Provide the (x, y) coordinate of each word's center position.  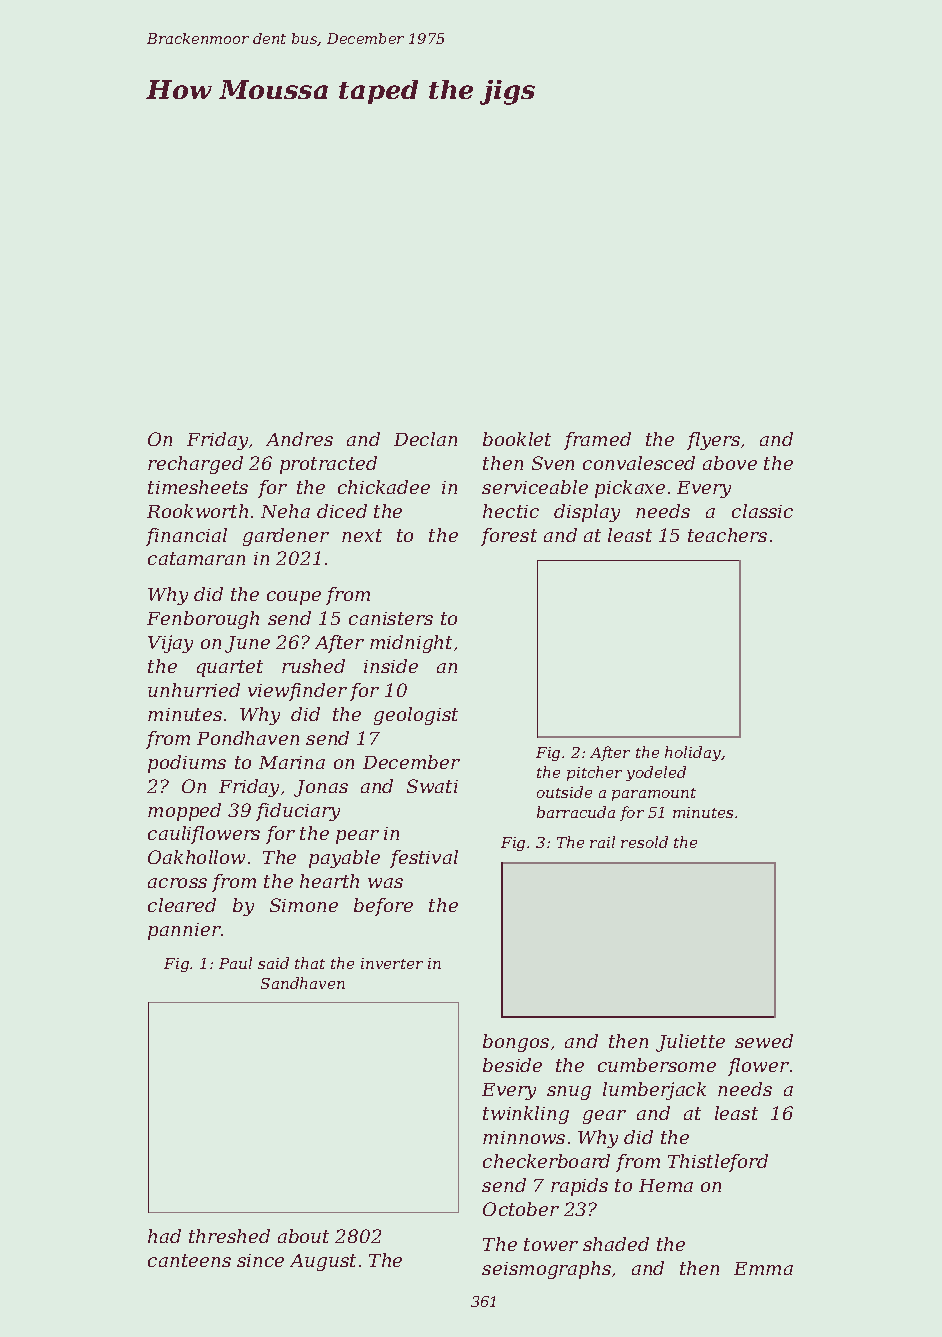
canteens (189, 1260)
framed (597, 441)
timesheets (198, 487)
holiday (693, 753)
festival (424, 859)
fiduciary (298, 812)
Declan (425, 439)
